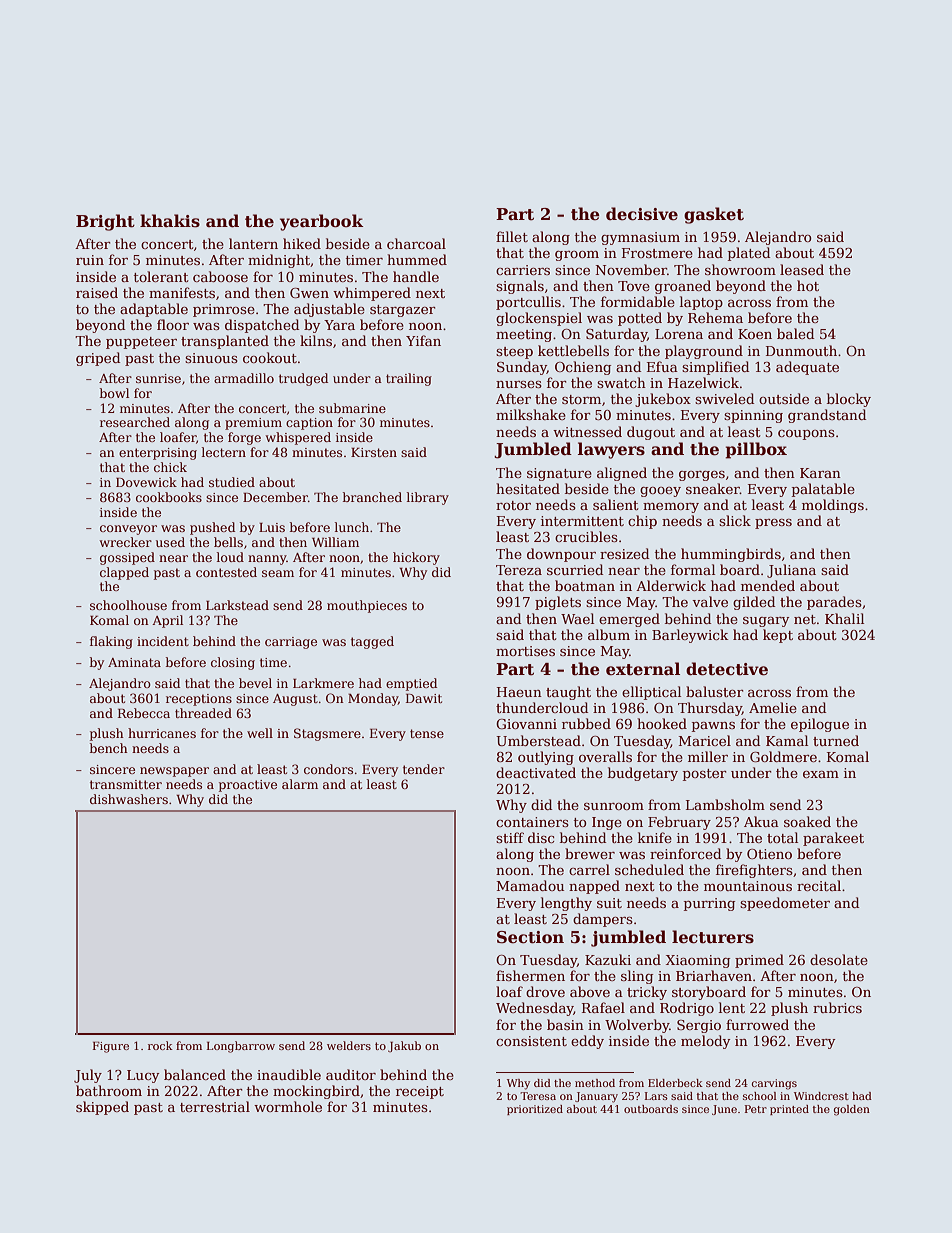 The image size is (952, 1233). What do you see at coordinates (244, 438) in the screenshot?
I see `forge` at bounding box center [244, 438].
